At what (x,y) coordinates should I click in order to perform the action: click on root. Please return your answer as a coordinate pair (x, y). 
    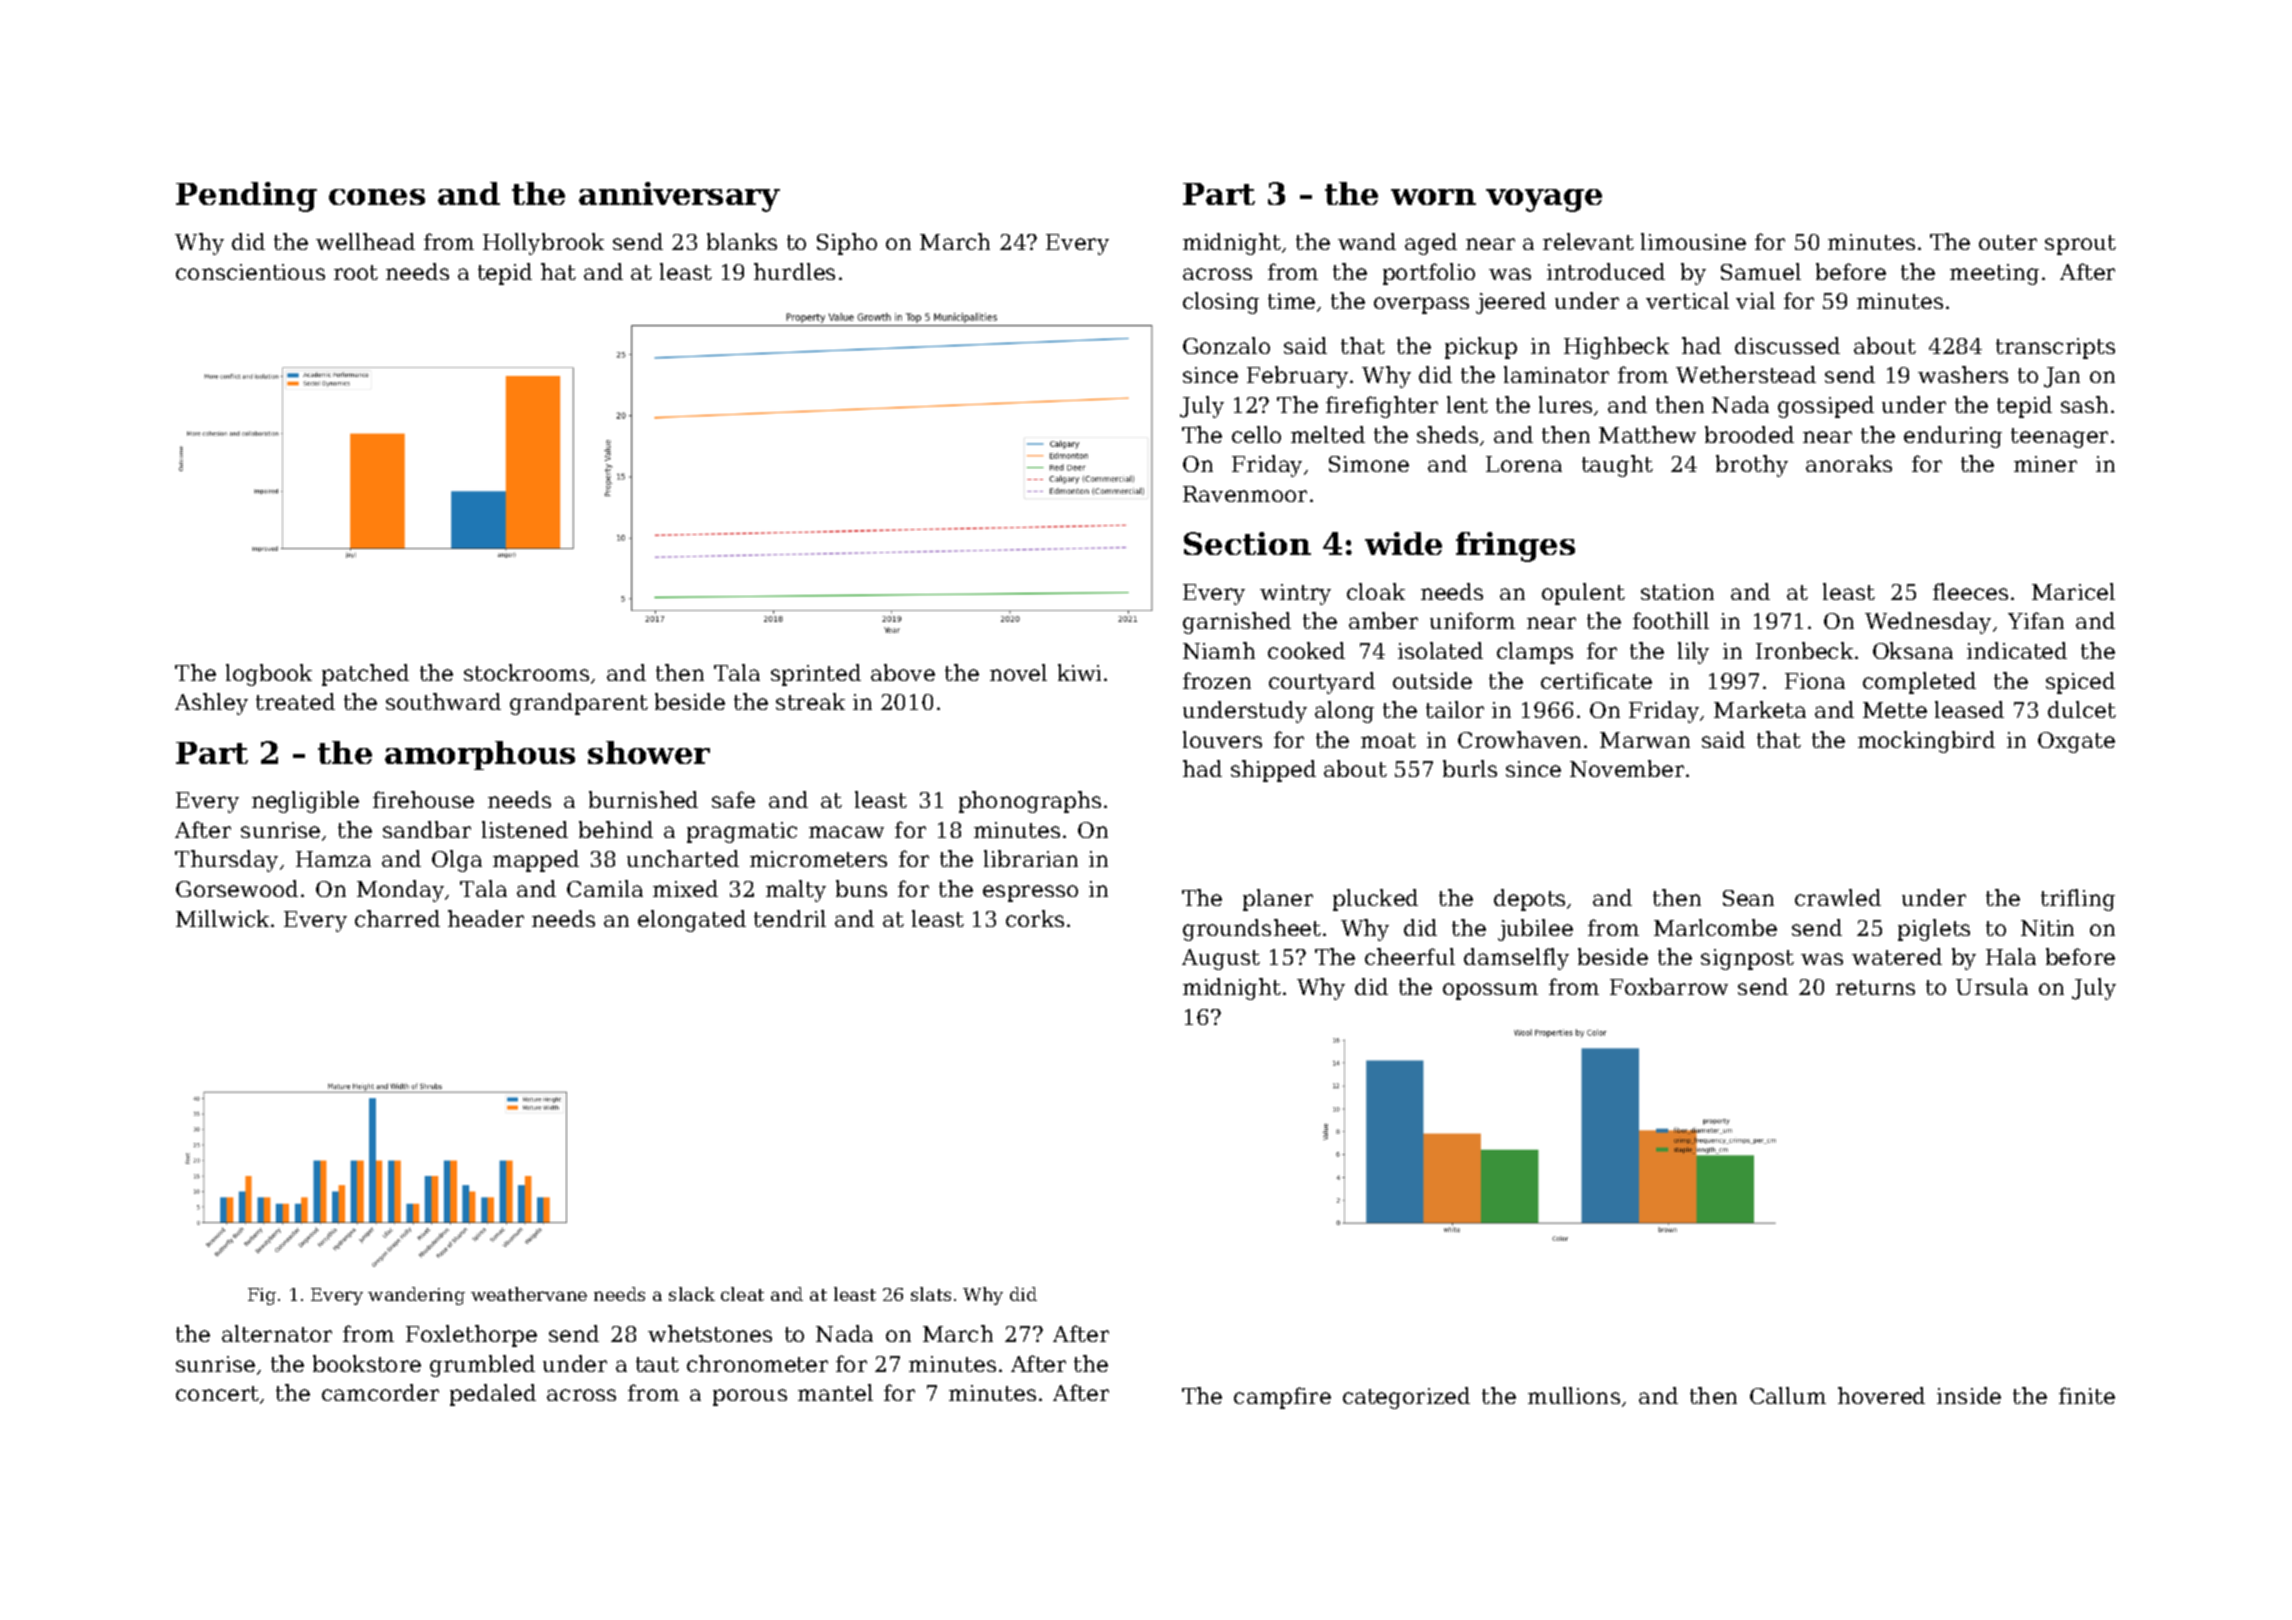
    Looking at the image, I should click on (356, 272).
